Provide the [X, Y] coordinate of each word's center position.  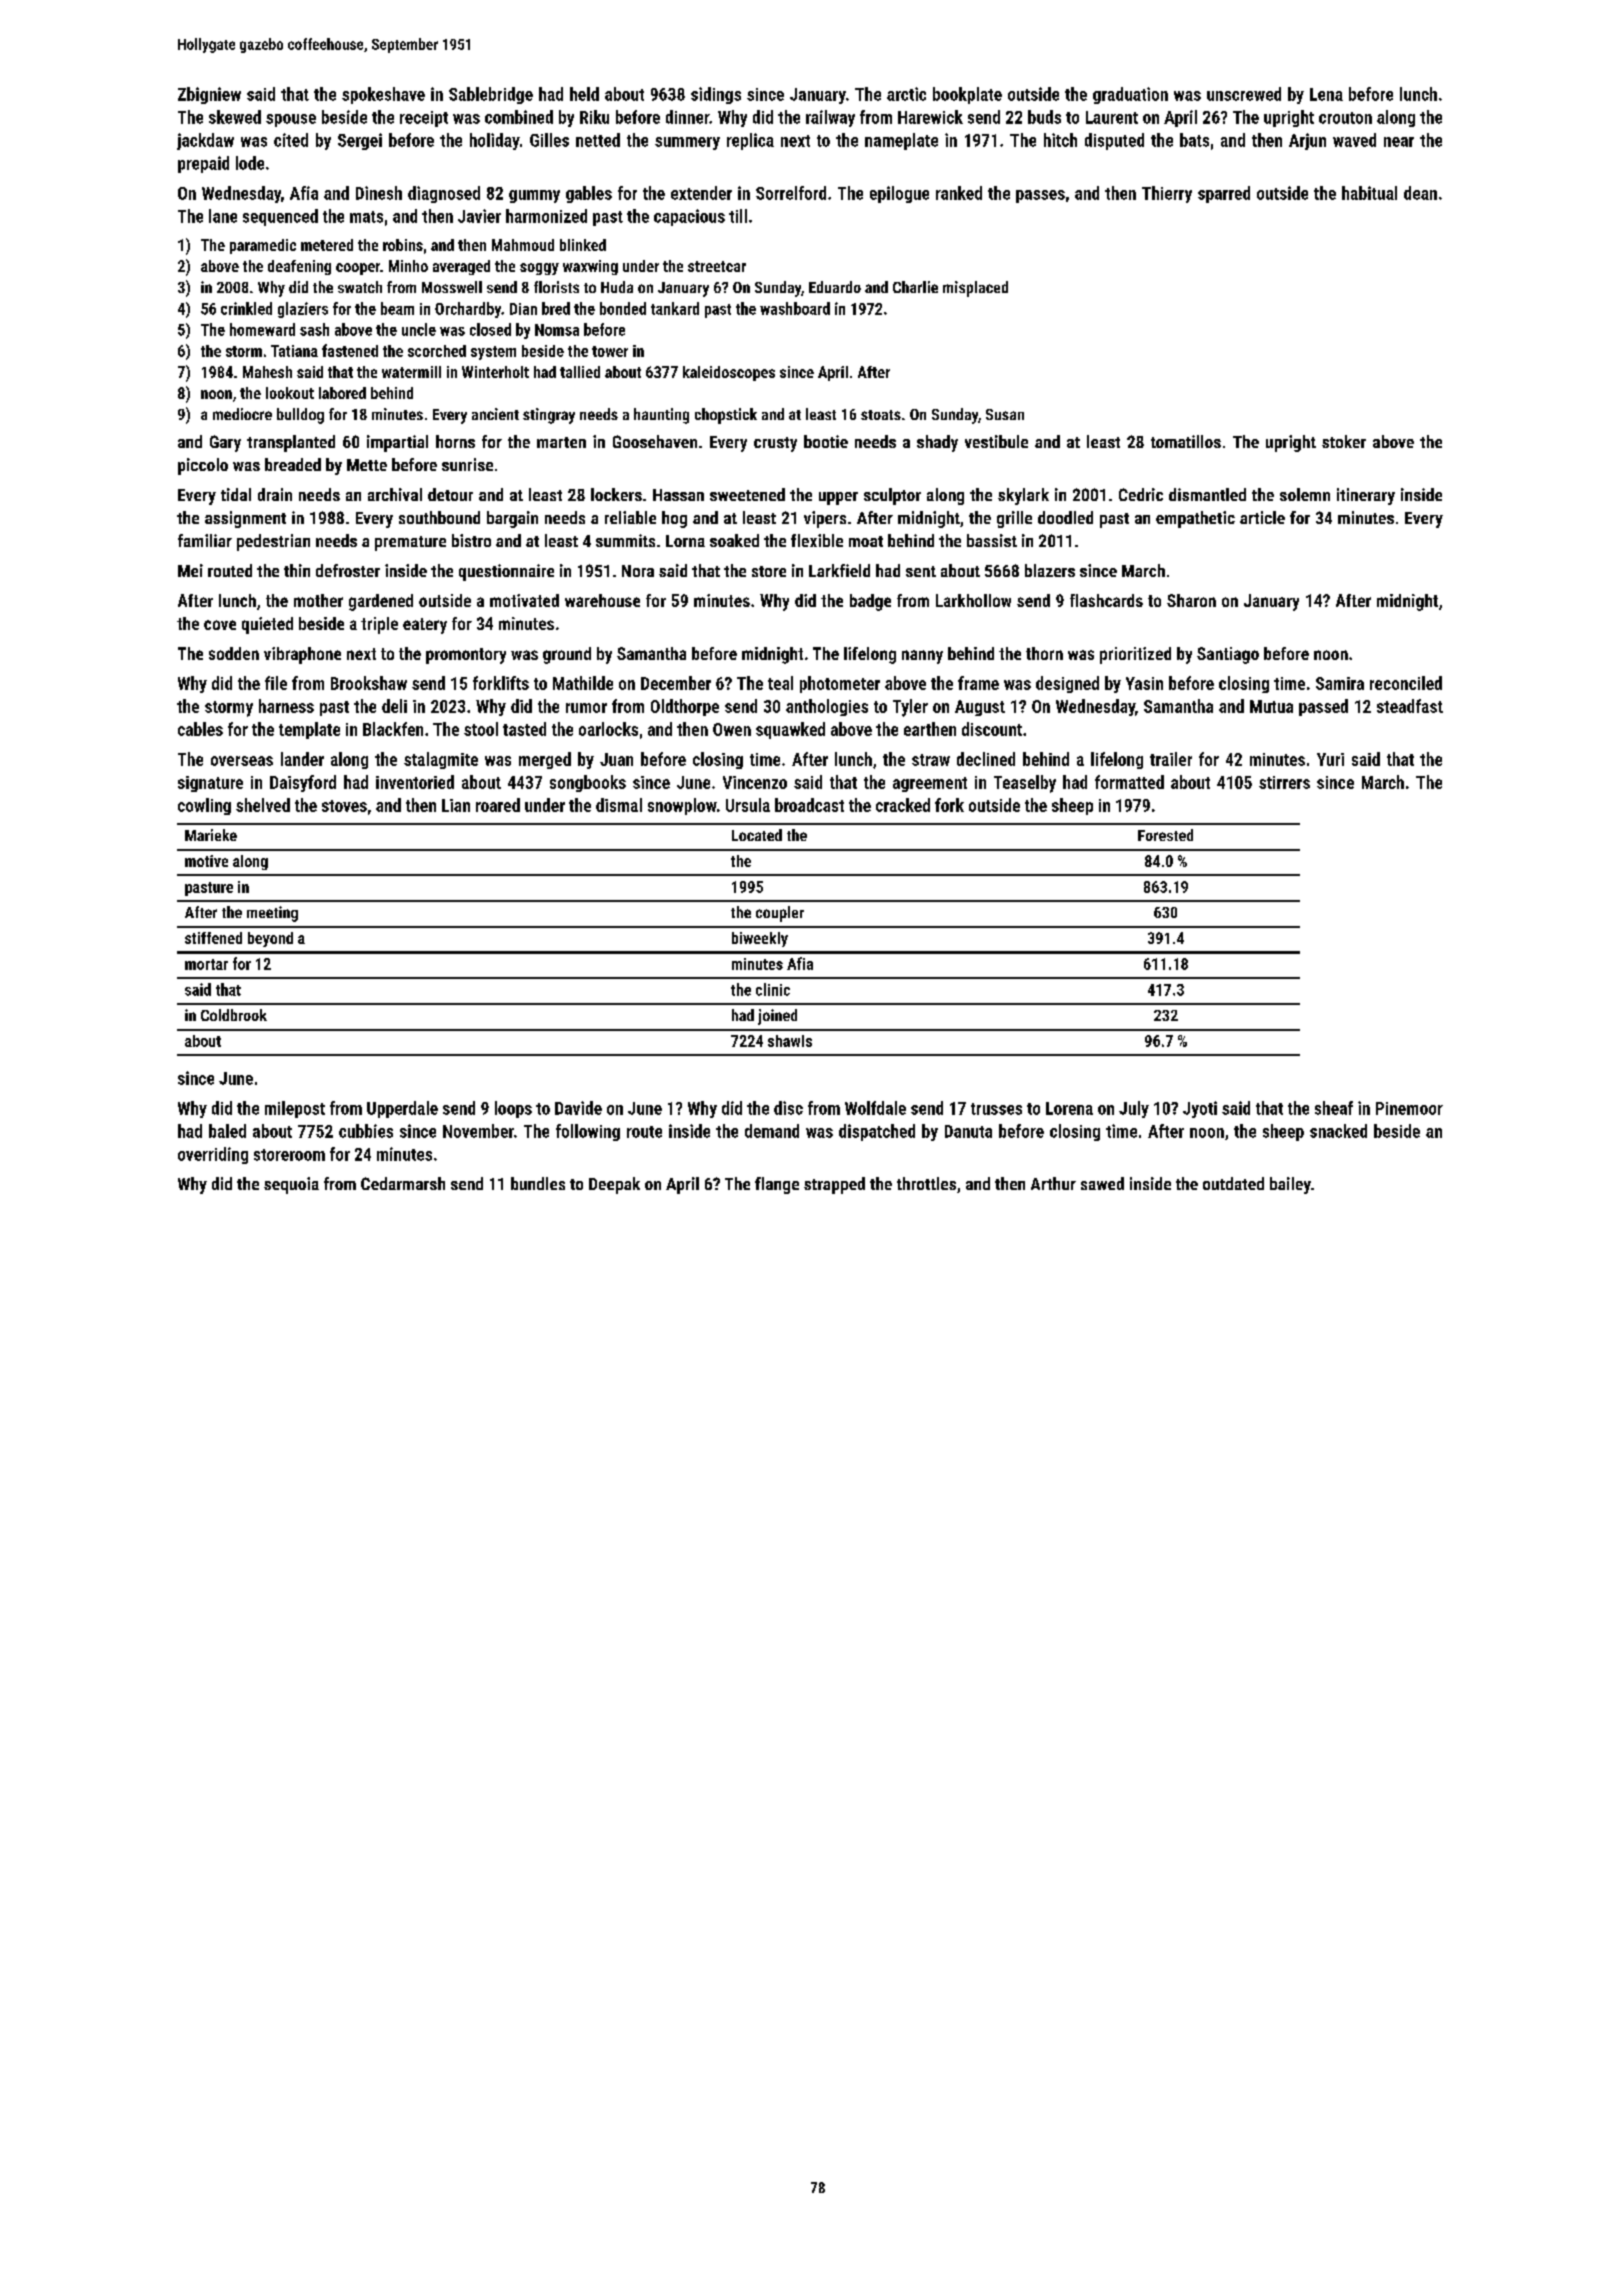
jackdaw [205, 141]
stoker [1344, 441]
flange [777, 1185]
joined [777, 1017]
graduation [1130, 95]
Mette [367, 465]
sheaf [1334, 1108]
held [584, 94]
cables [200, 729]
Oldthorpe [685, 707]
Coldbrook [234, 1015]
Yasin [1144, 683]
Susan [1005, 414]
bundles [538, 1183]
